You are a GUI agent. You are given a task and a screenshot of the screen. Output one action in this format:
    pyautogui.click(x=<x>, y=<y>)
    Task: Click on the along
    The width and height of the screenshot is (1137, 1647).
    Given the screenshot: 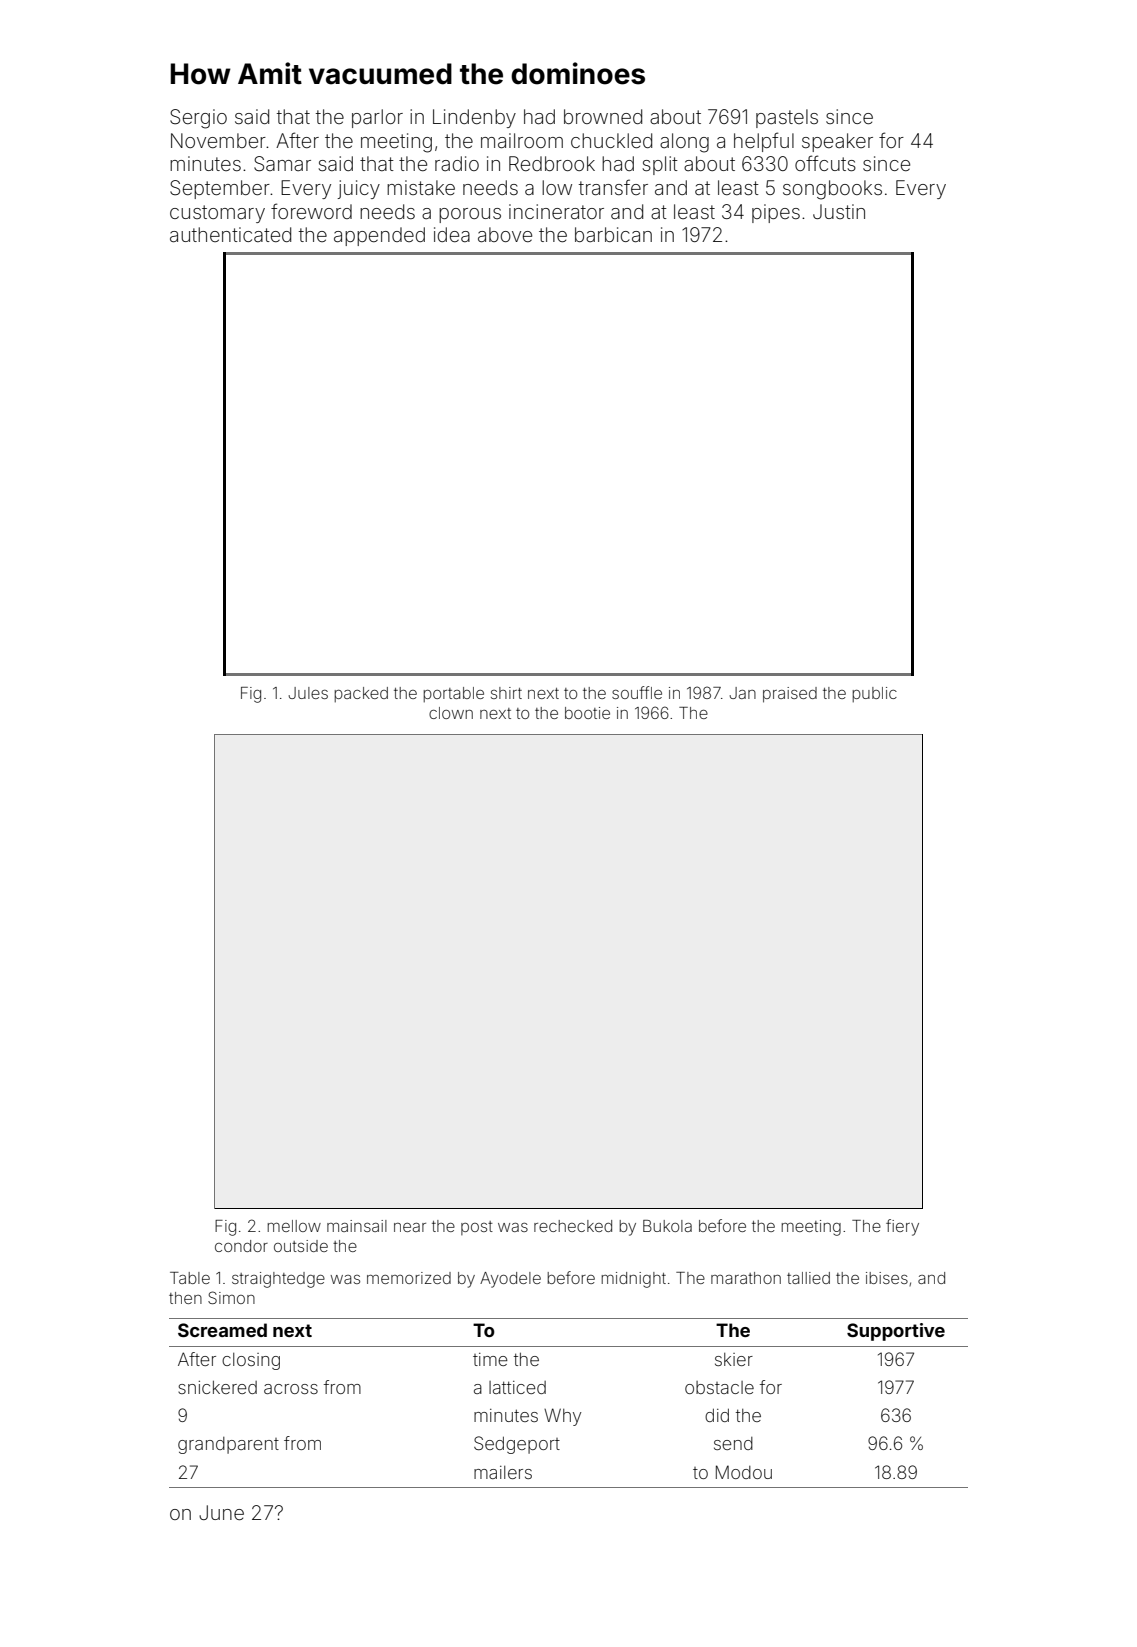 What is the action you would take?
    pyautogui.click(x=684, y=143)
